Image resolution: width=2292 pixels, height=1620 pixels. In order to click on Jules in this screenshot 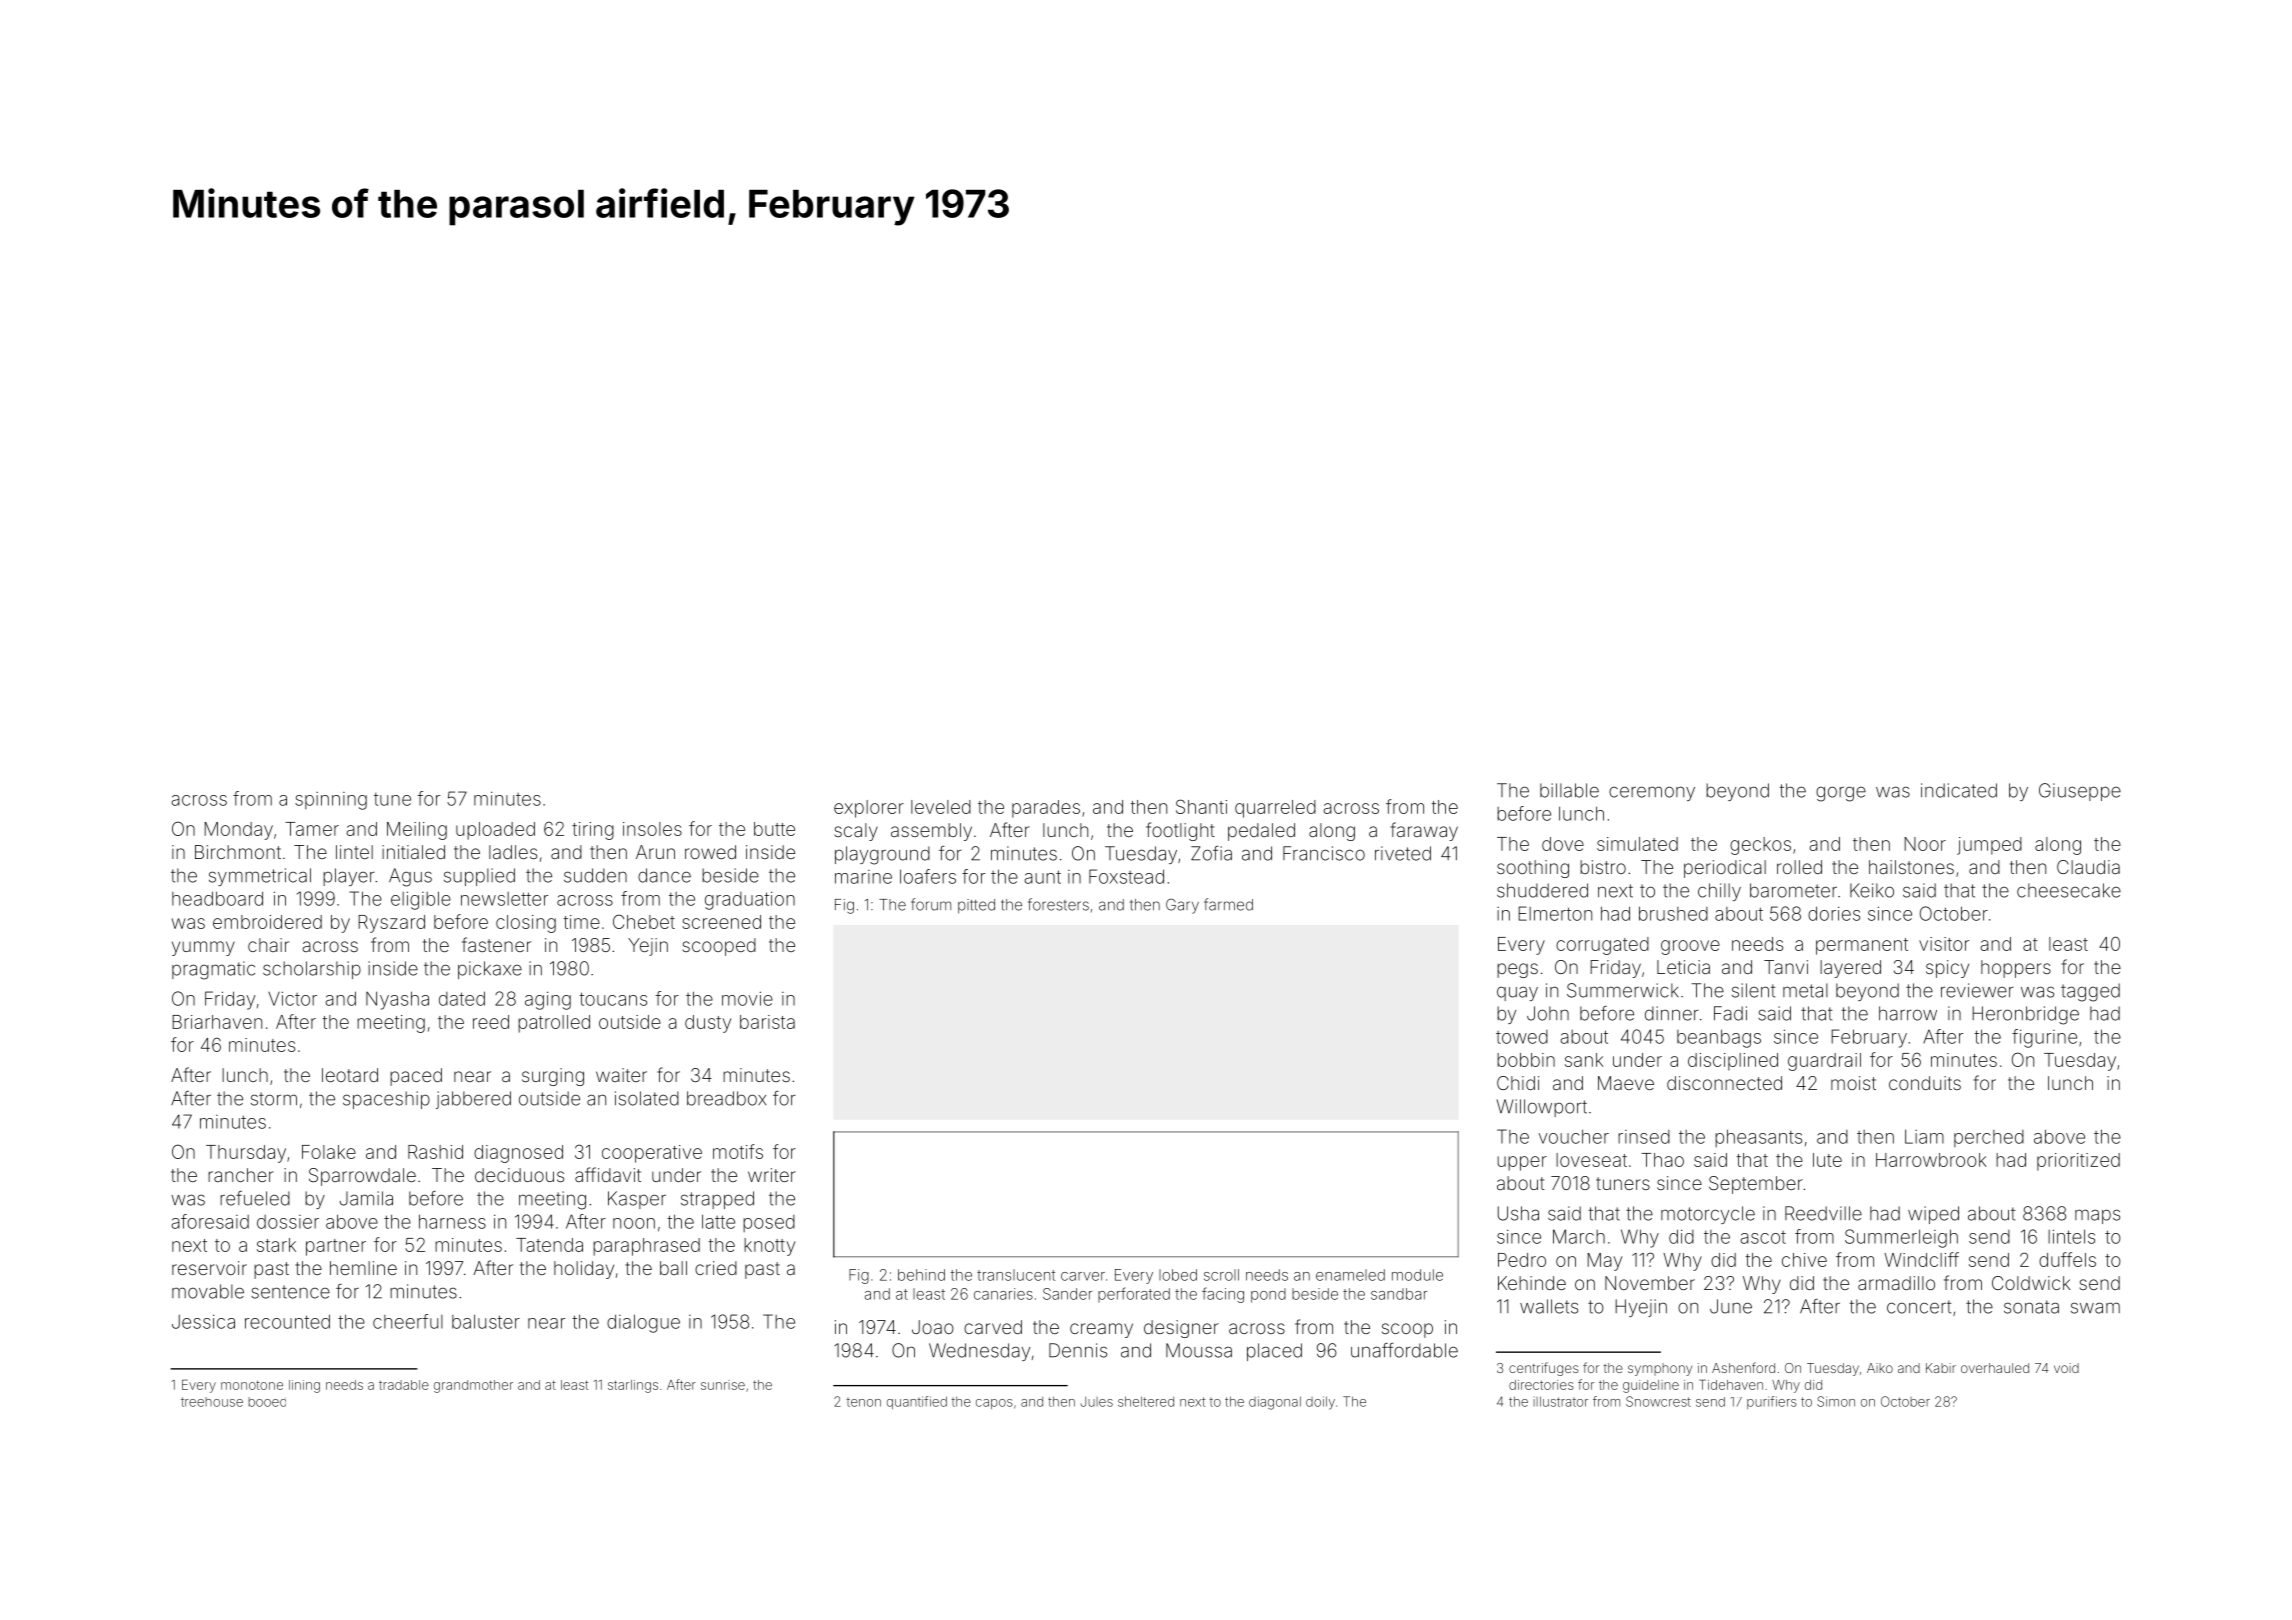, I will do `click(1097, 1402)`.
